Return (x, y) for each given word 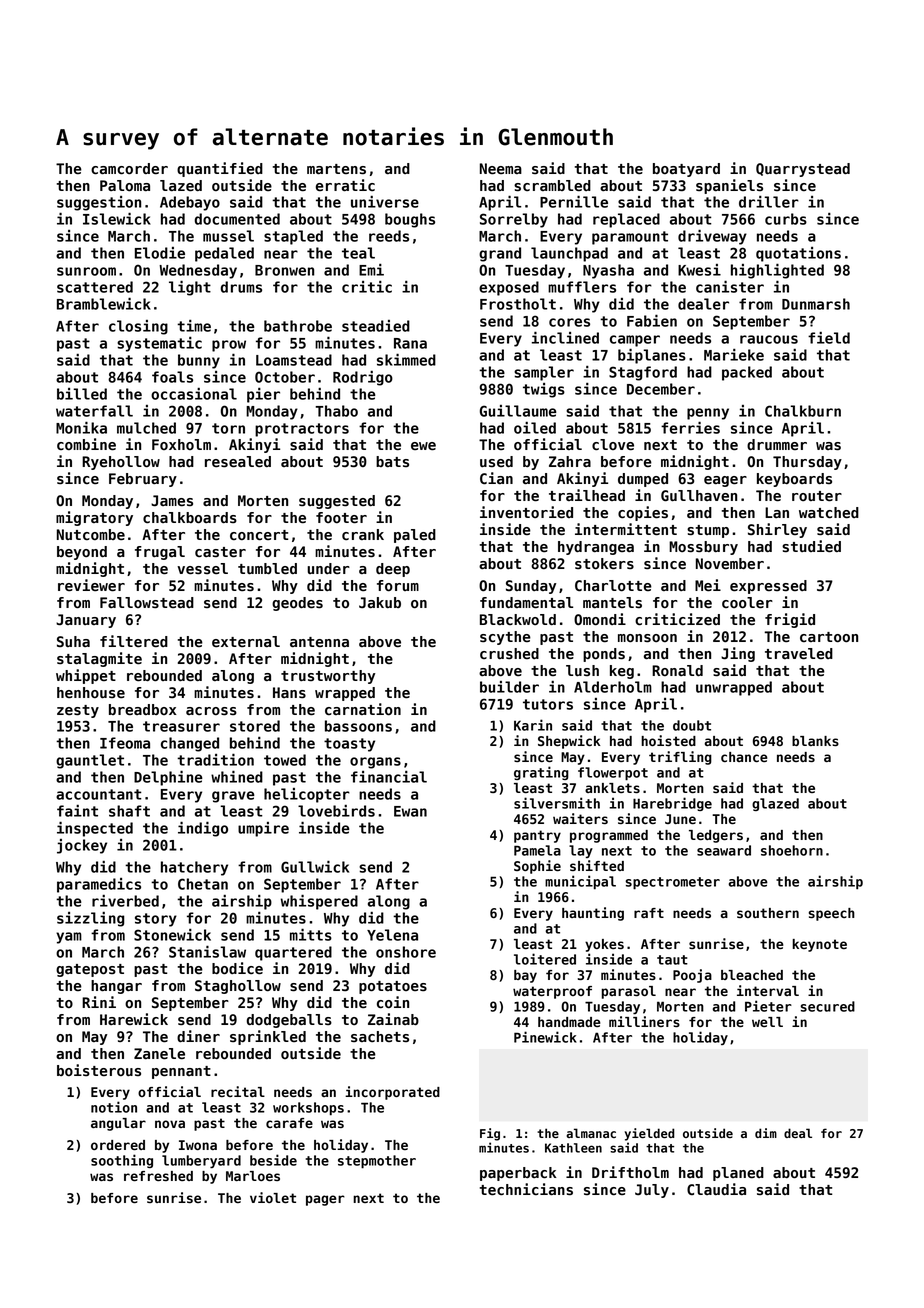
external (246, 642)
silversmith (557, 803)
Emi (371, 270)
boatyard (686, 170)
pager (325, 1200)
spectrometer (672, 883)
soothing (122, 1161)
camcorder (129, 169)
